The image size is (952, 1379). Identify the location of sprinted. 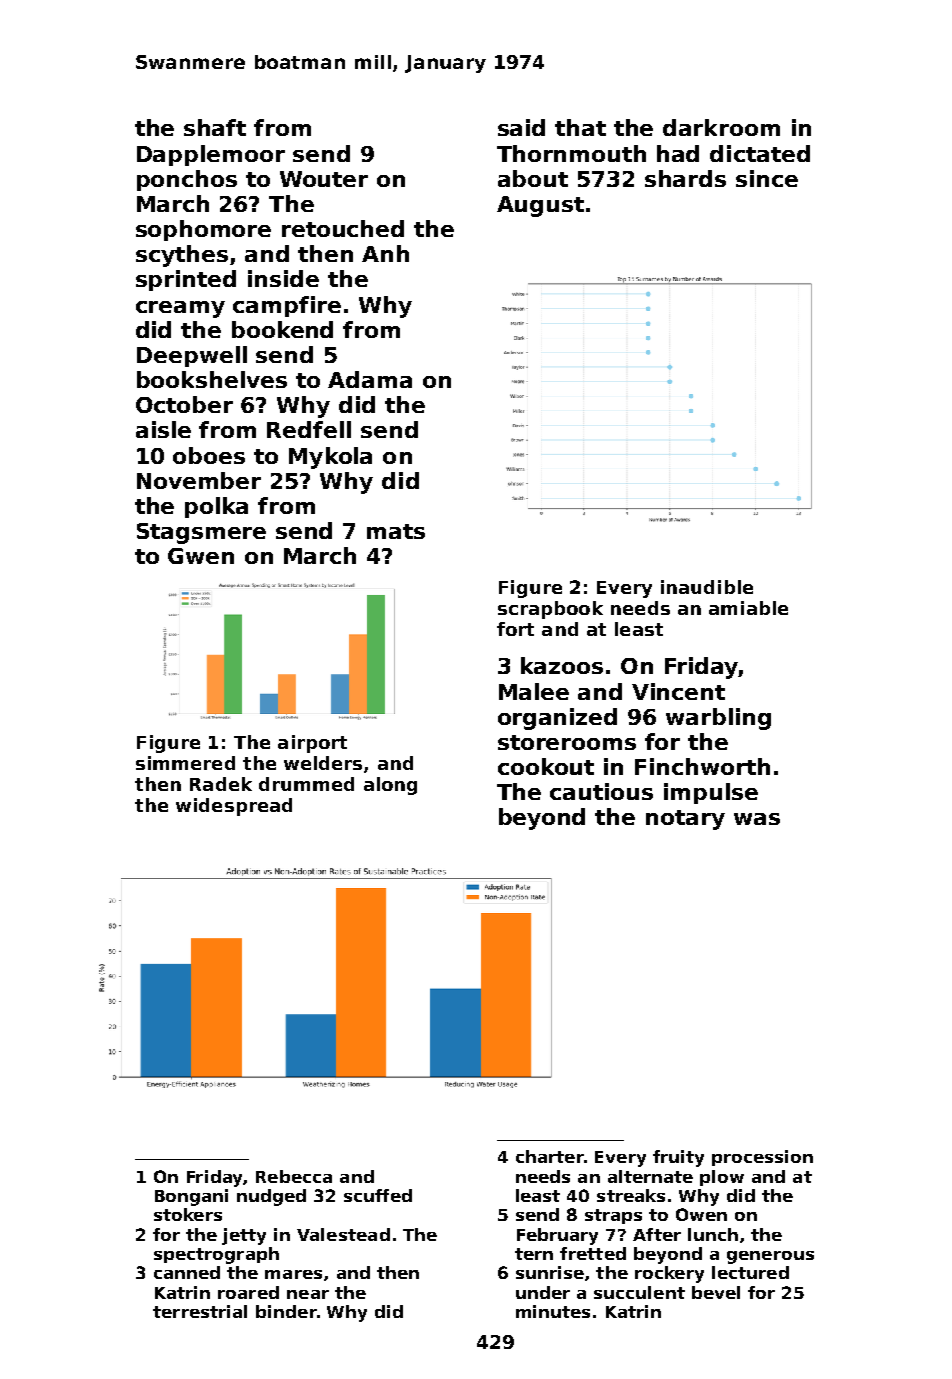
(186, 280).
